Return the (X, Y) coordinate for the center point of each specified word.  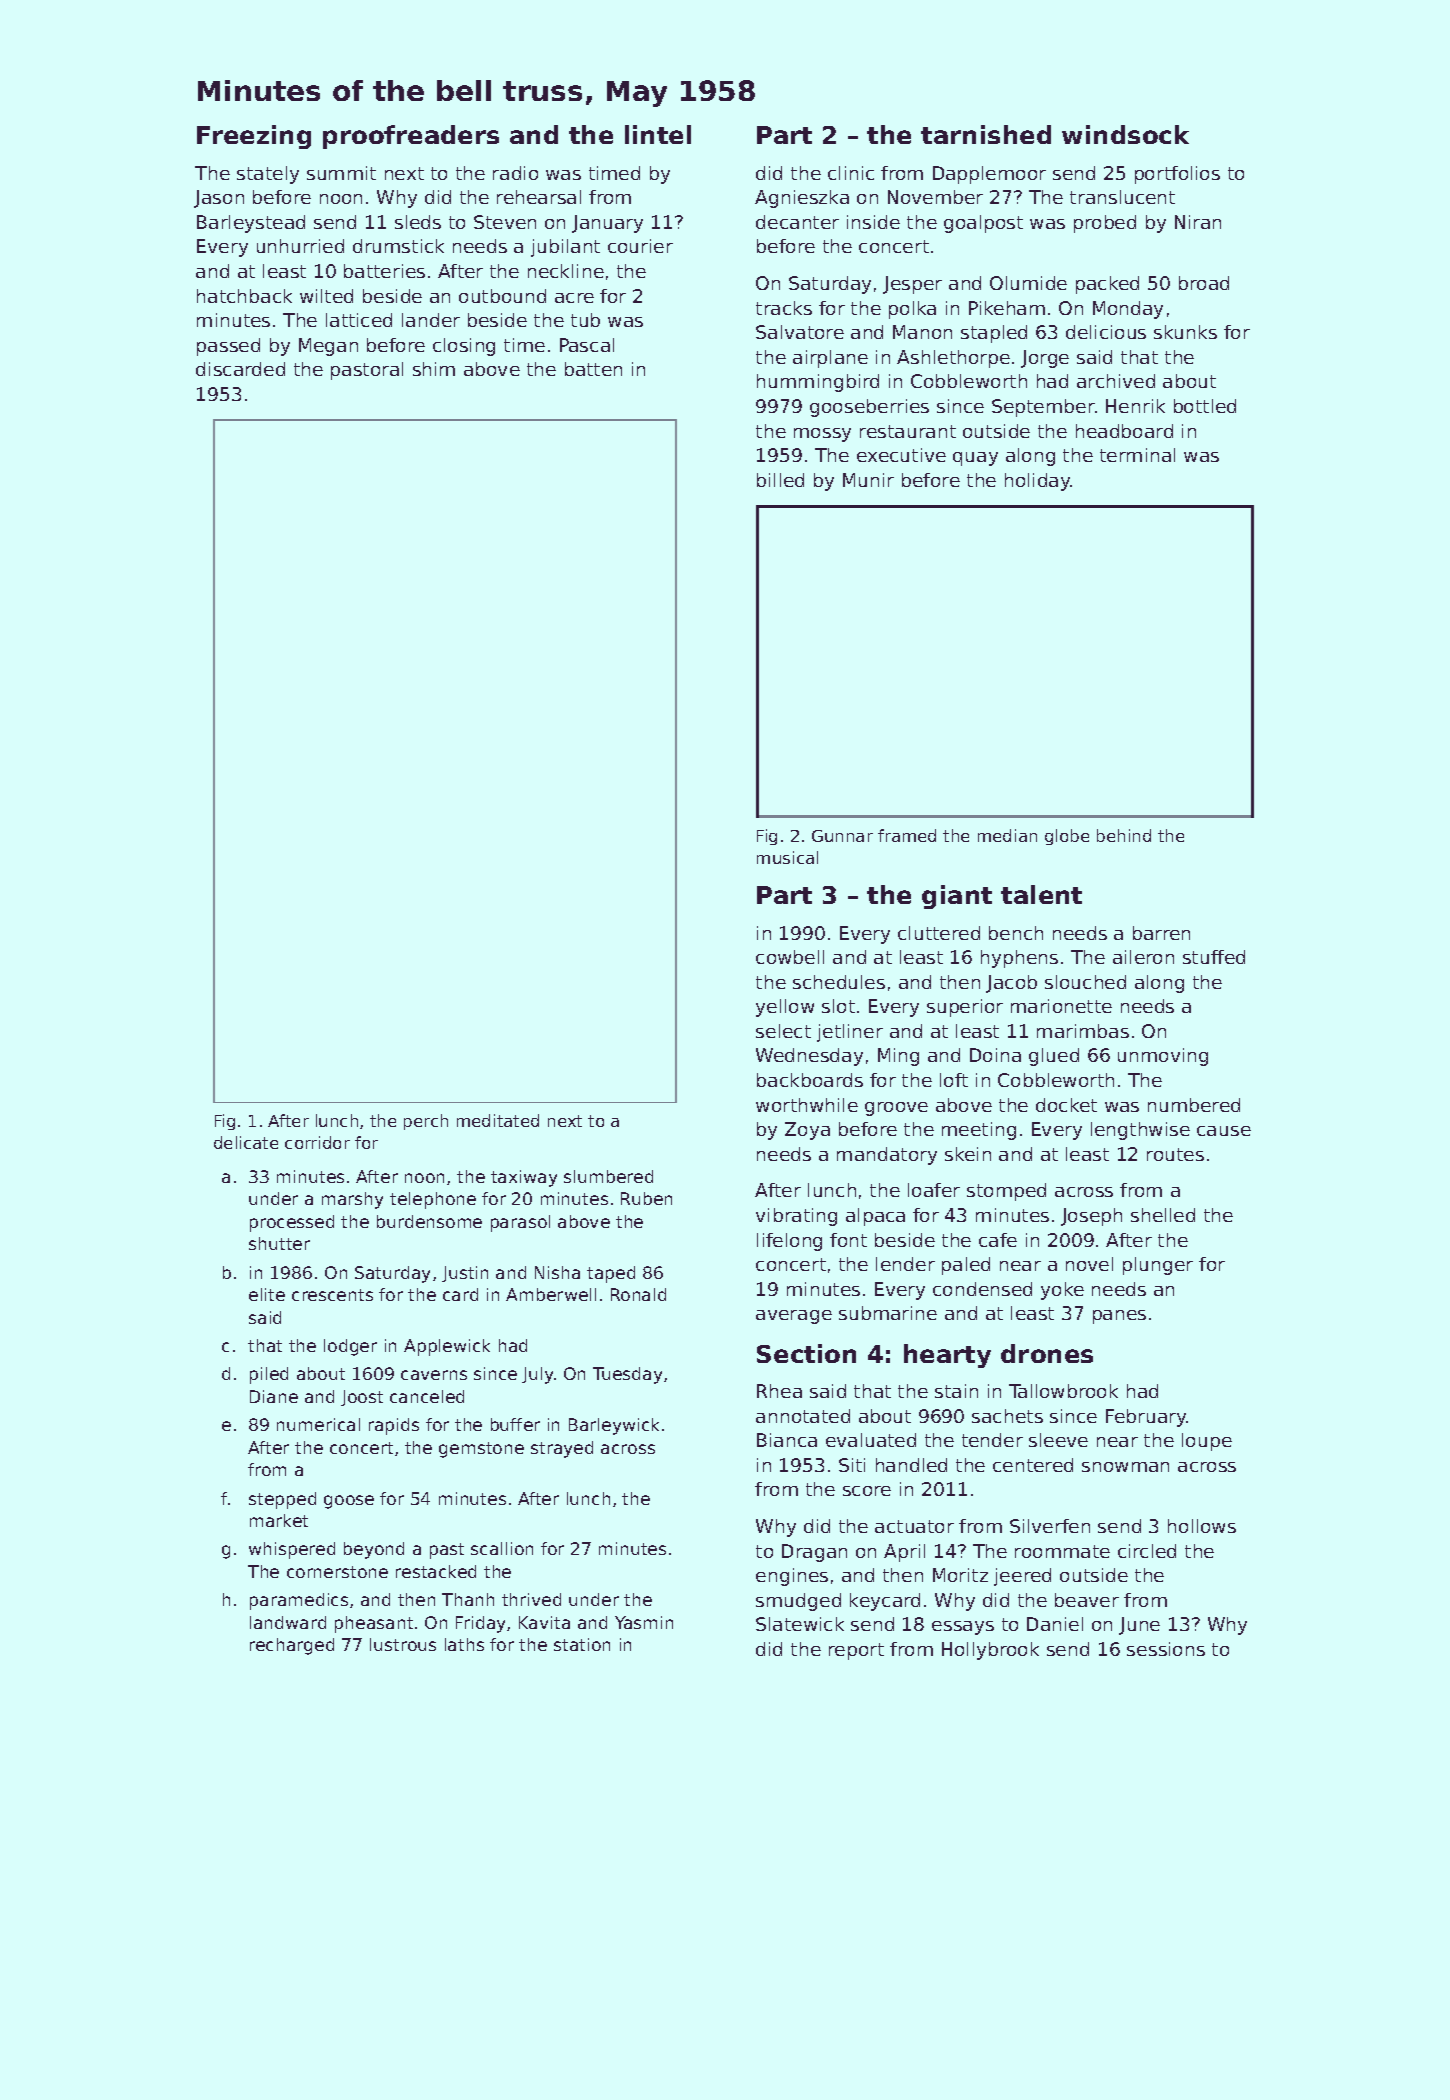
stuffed (1214, 957)
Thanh (468, 1599)
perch (426, 1122)
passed (228, 347)
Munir (868, 480)
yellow (785, 1008)
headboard (1124, 431)
